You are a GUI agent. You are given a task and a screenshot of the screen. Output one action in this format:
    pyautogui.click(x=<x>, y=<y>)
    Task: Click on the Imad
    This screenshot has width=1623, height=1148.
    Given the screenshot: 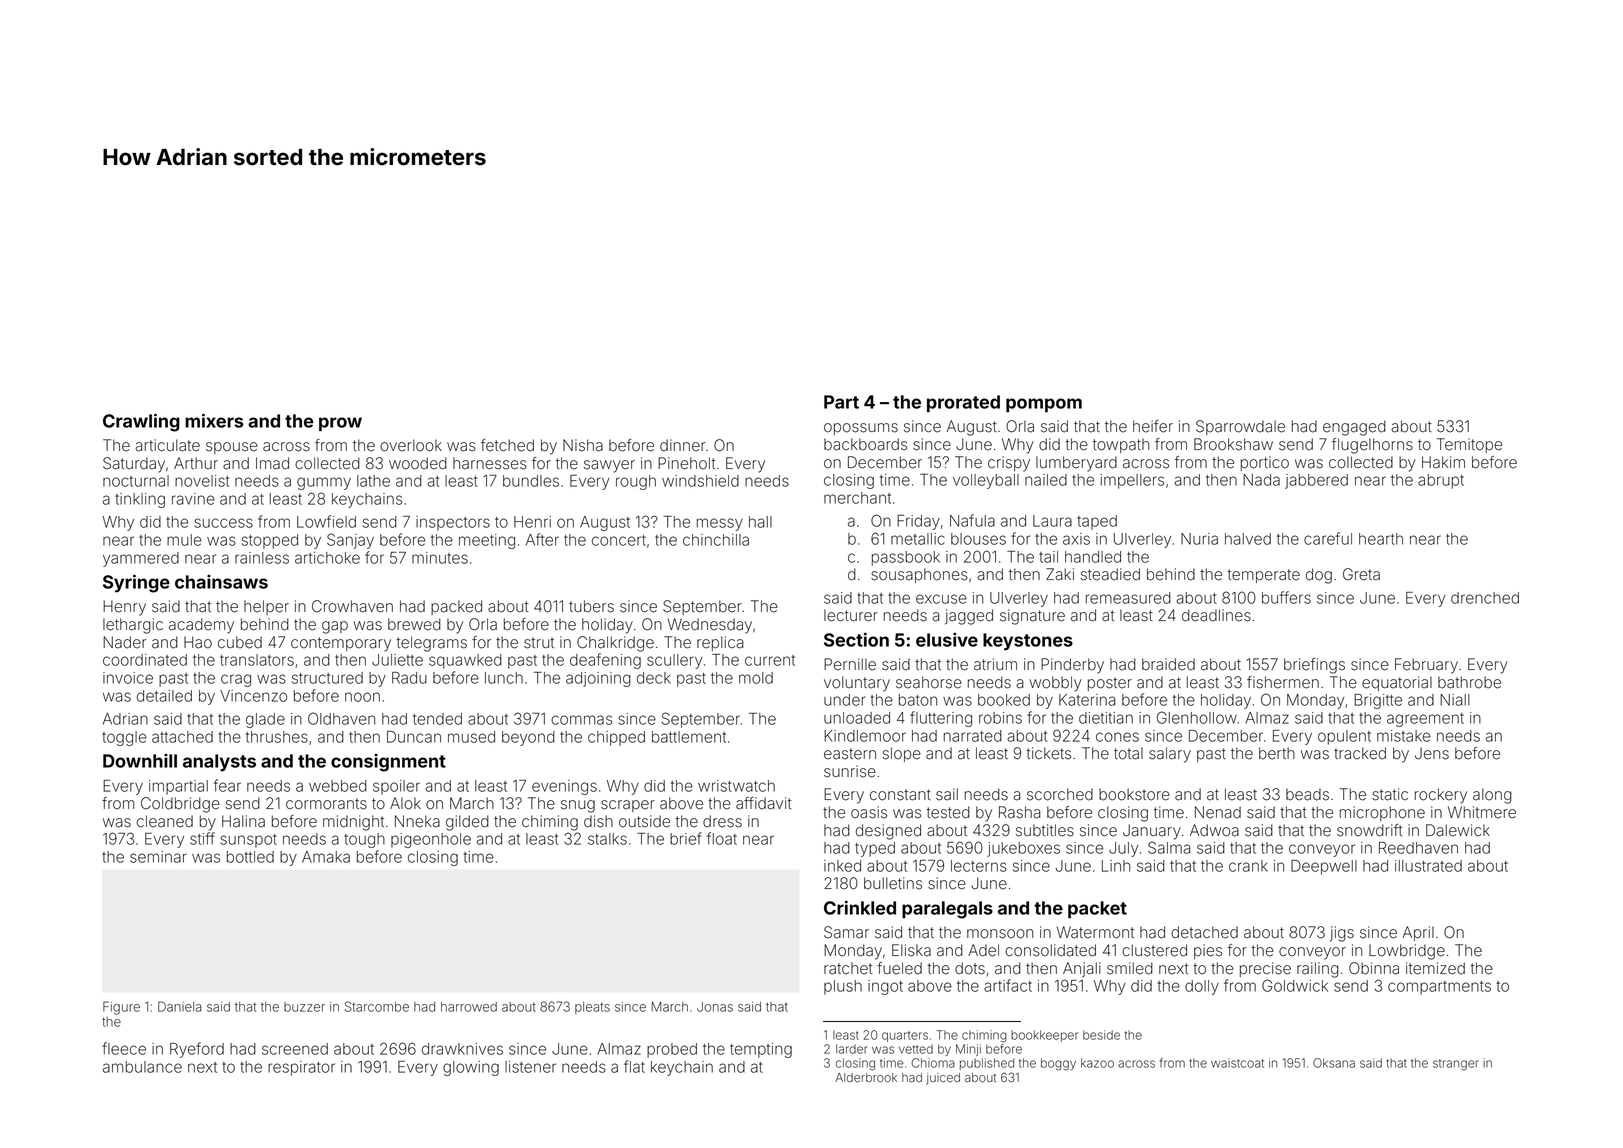 What is the action you would take?
    pyautogui.click(x=272, y=463)
